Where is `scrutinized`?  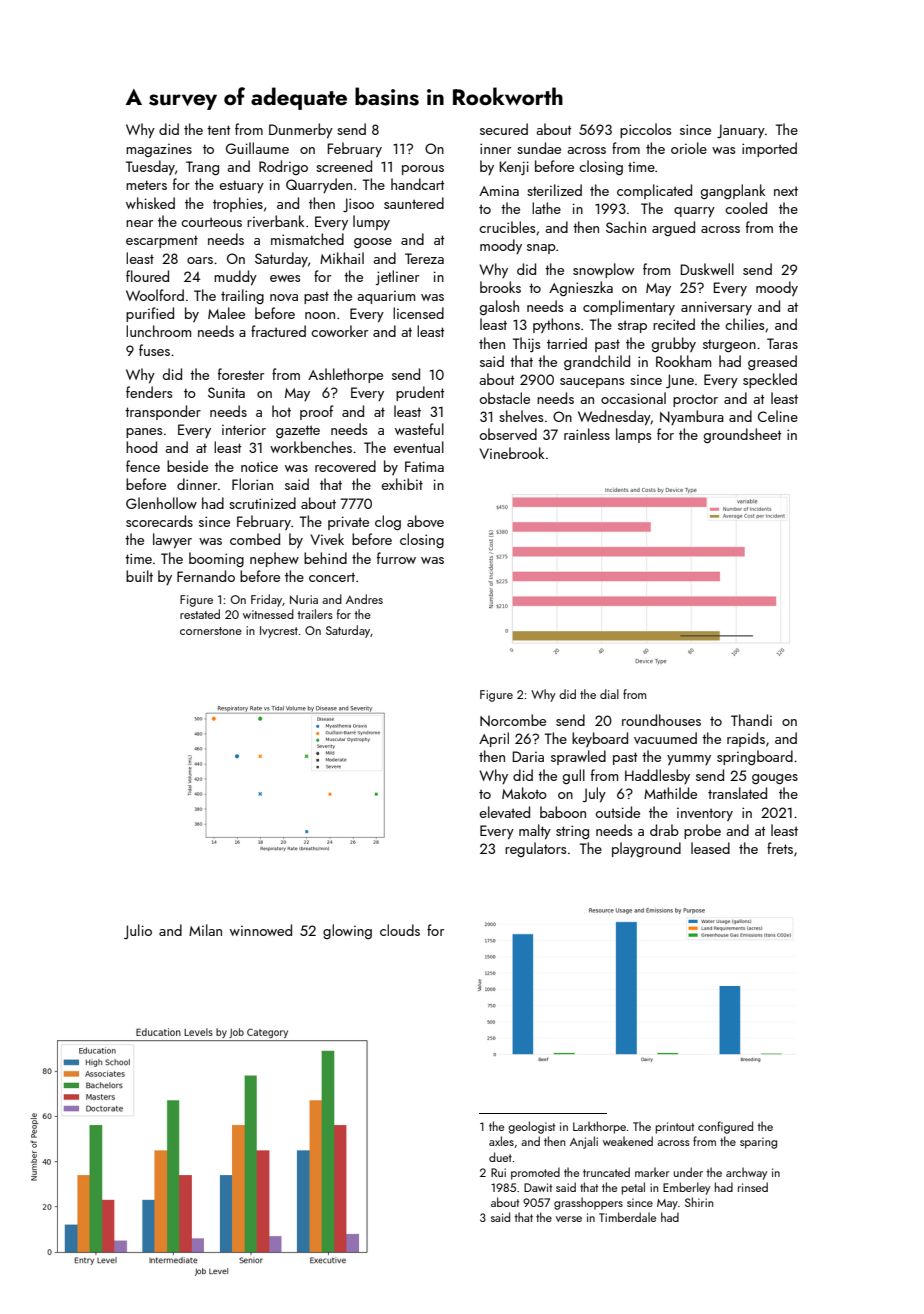 scrutinized is located at coordinates (262, 503).
